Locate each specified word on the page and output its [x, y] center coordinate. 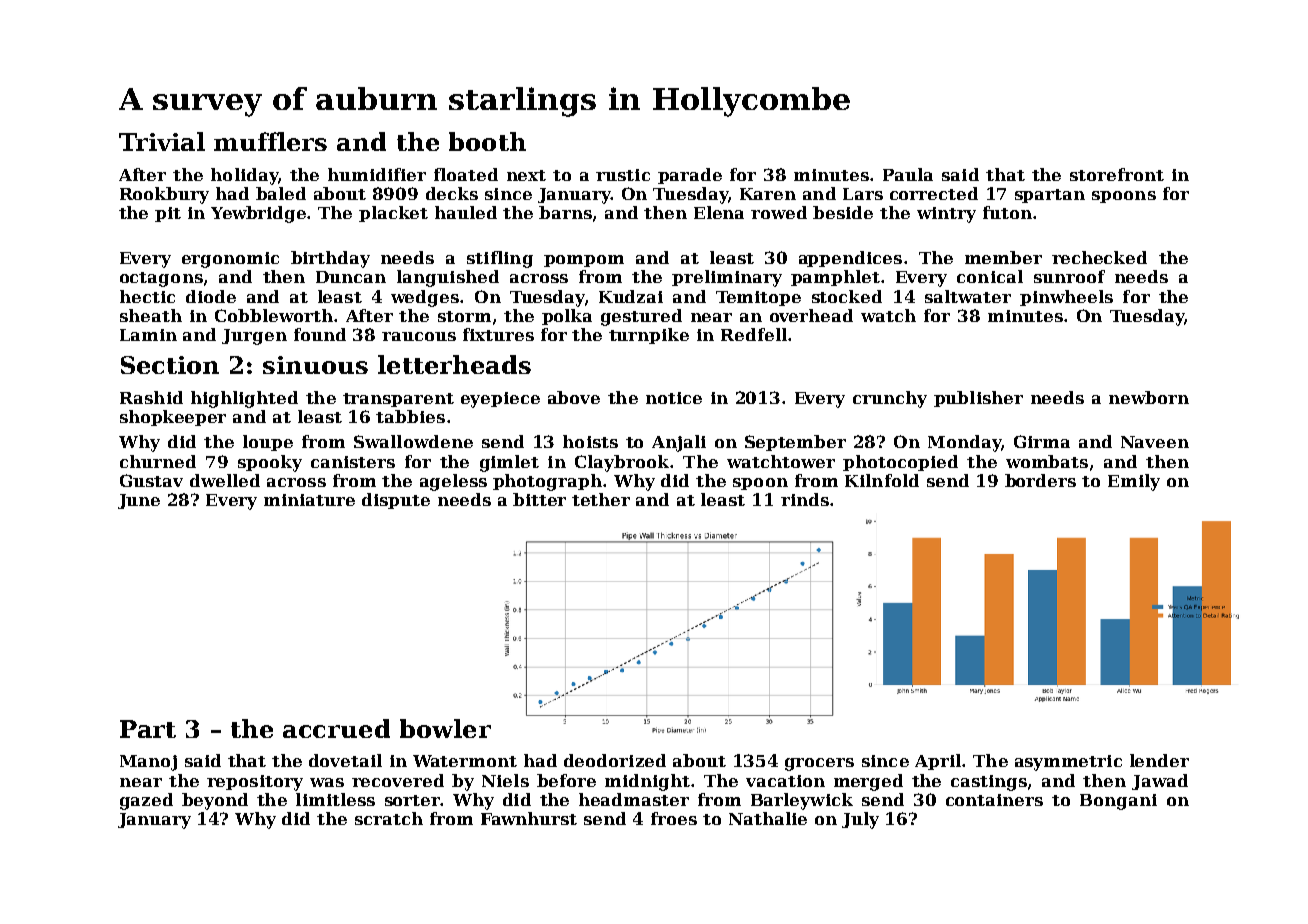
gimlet [509, 463]
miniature [309, 500]
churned [158, 461]
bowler [445, 728]
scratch [389, 818]
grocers [819, 764]
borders [1040, 480]
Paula [908, 174]
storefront [1117, 174]
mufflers [270, 141]
